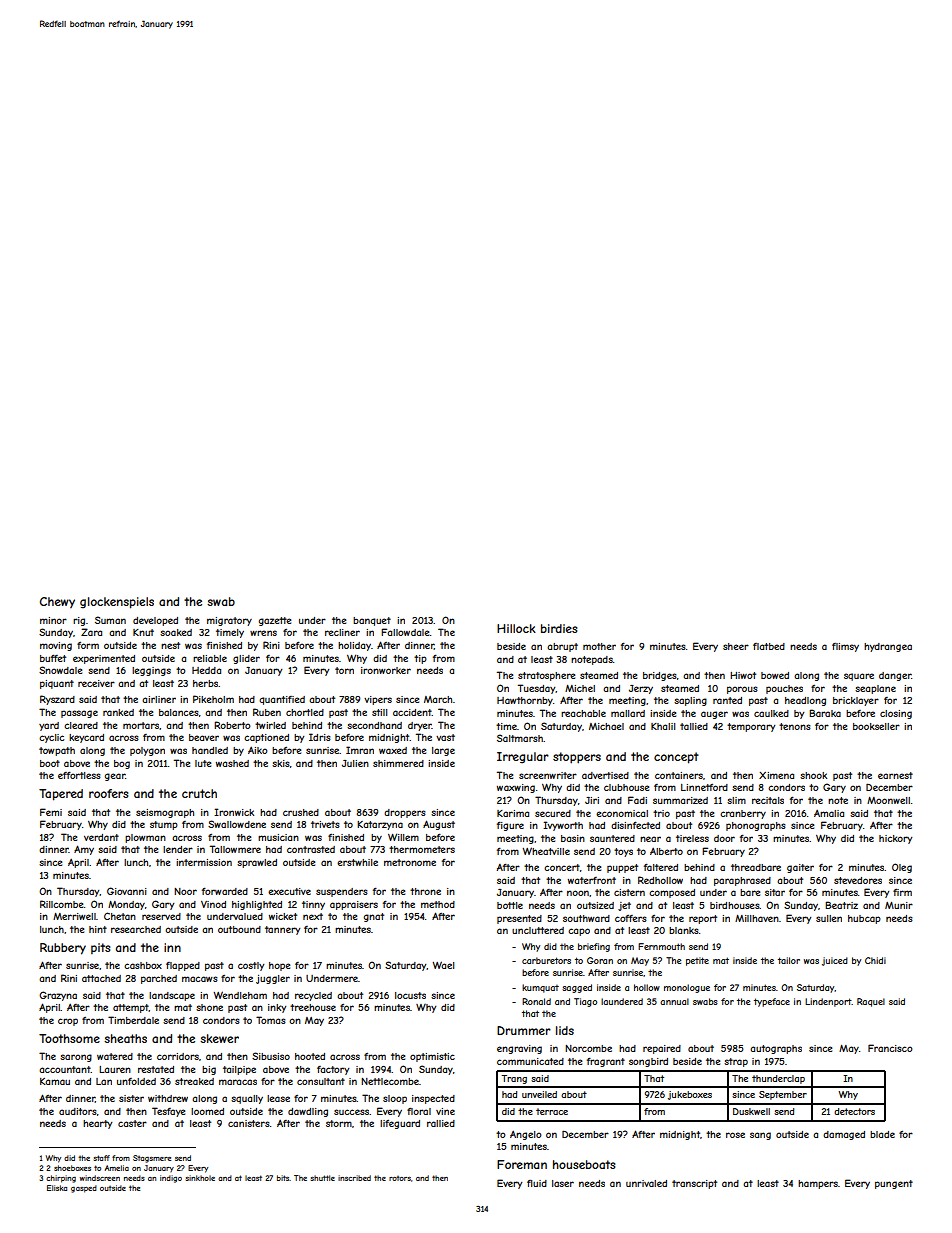 This screenshot has height=1233, width=952. I want to click on hooted, so click(310, 1056).
